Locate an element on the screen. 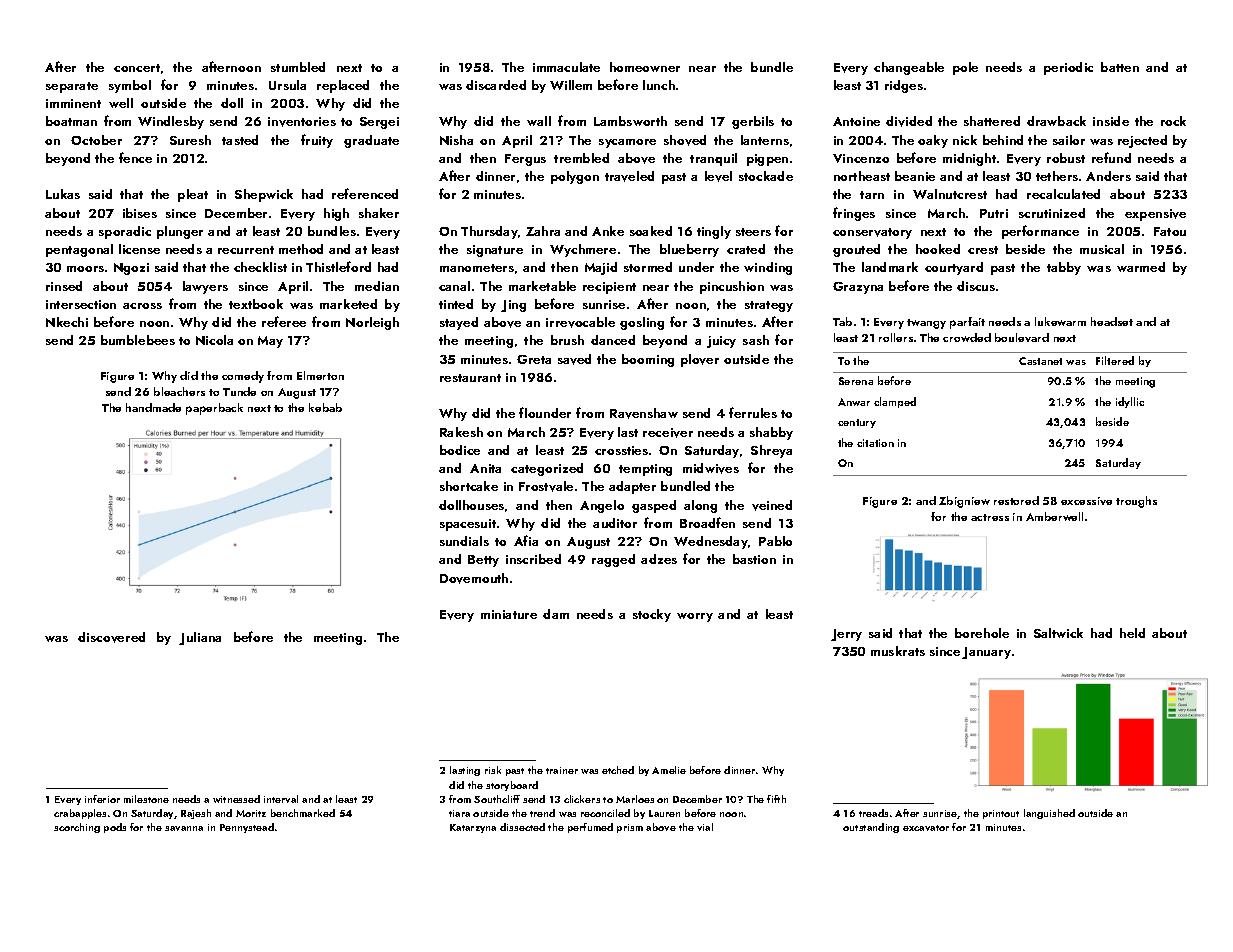 The height and width of the screenshot is (952, 1233). recurrent is located at coordinates (246, 250).
